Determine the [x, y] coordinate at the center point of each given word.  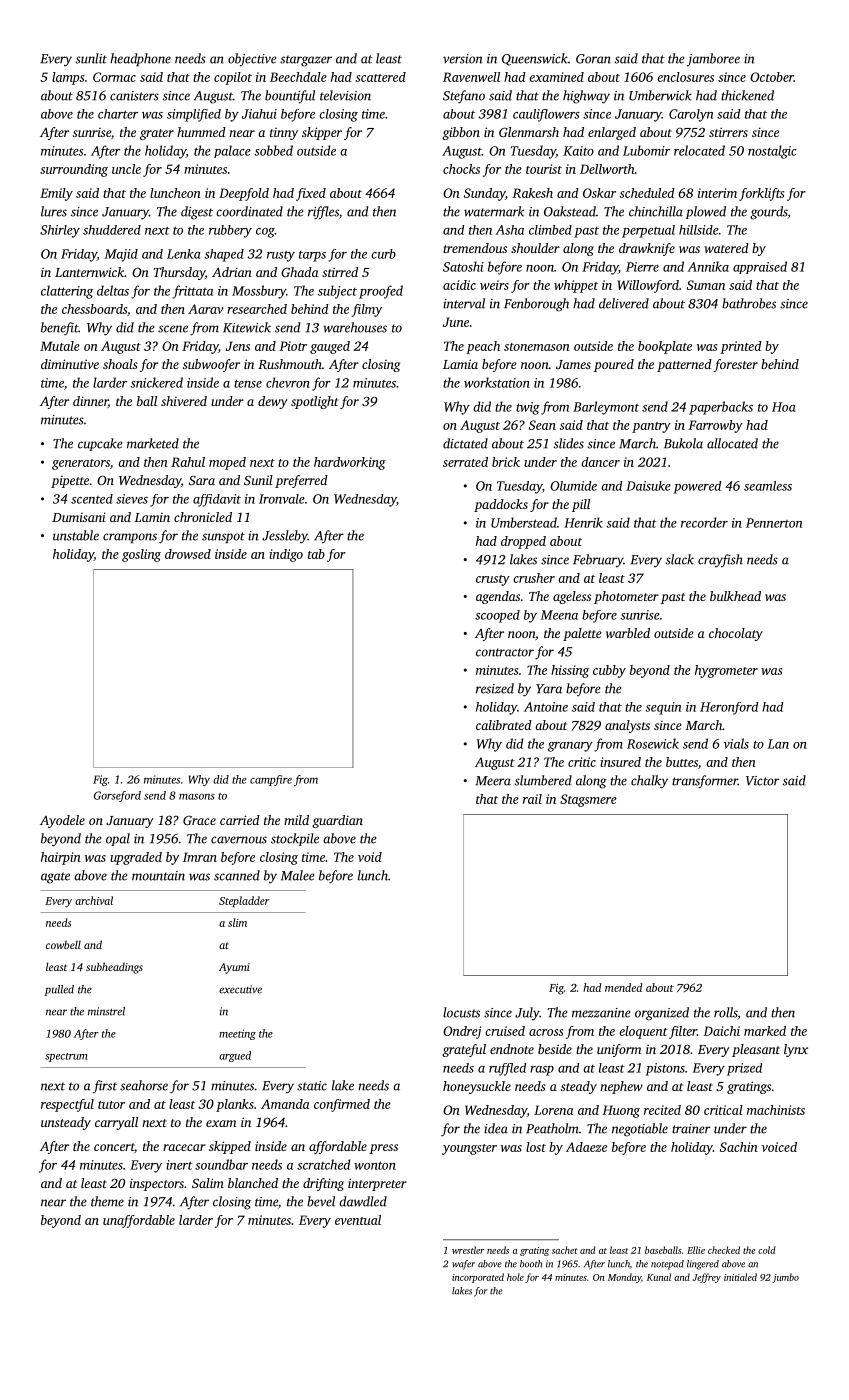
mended [624, 987]
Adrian [232, 272]
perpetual [648, 231]
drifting [323, 1184]
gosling [141, 555]
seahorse [144, 1085]
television [345, 95]
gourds [769, 213]
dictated [465, 443]
